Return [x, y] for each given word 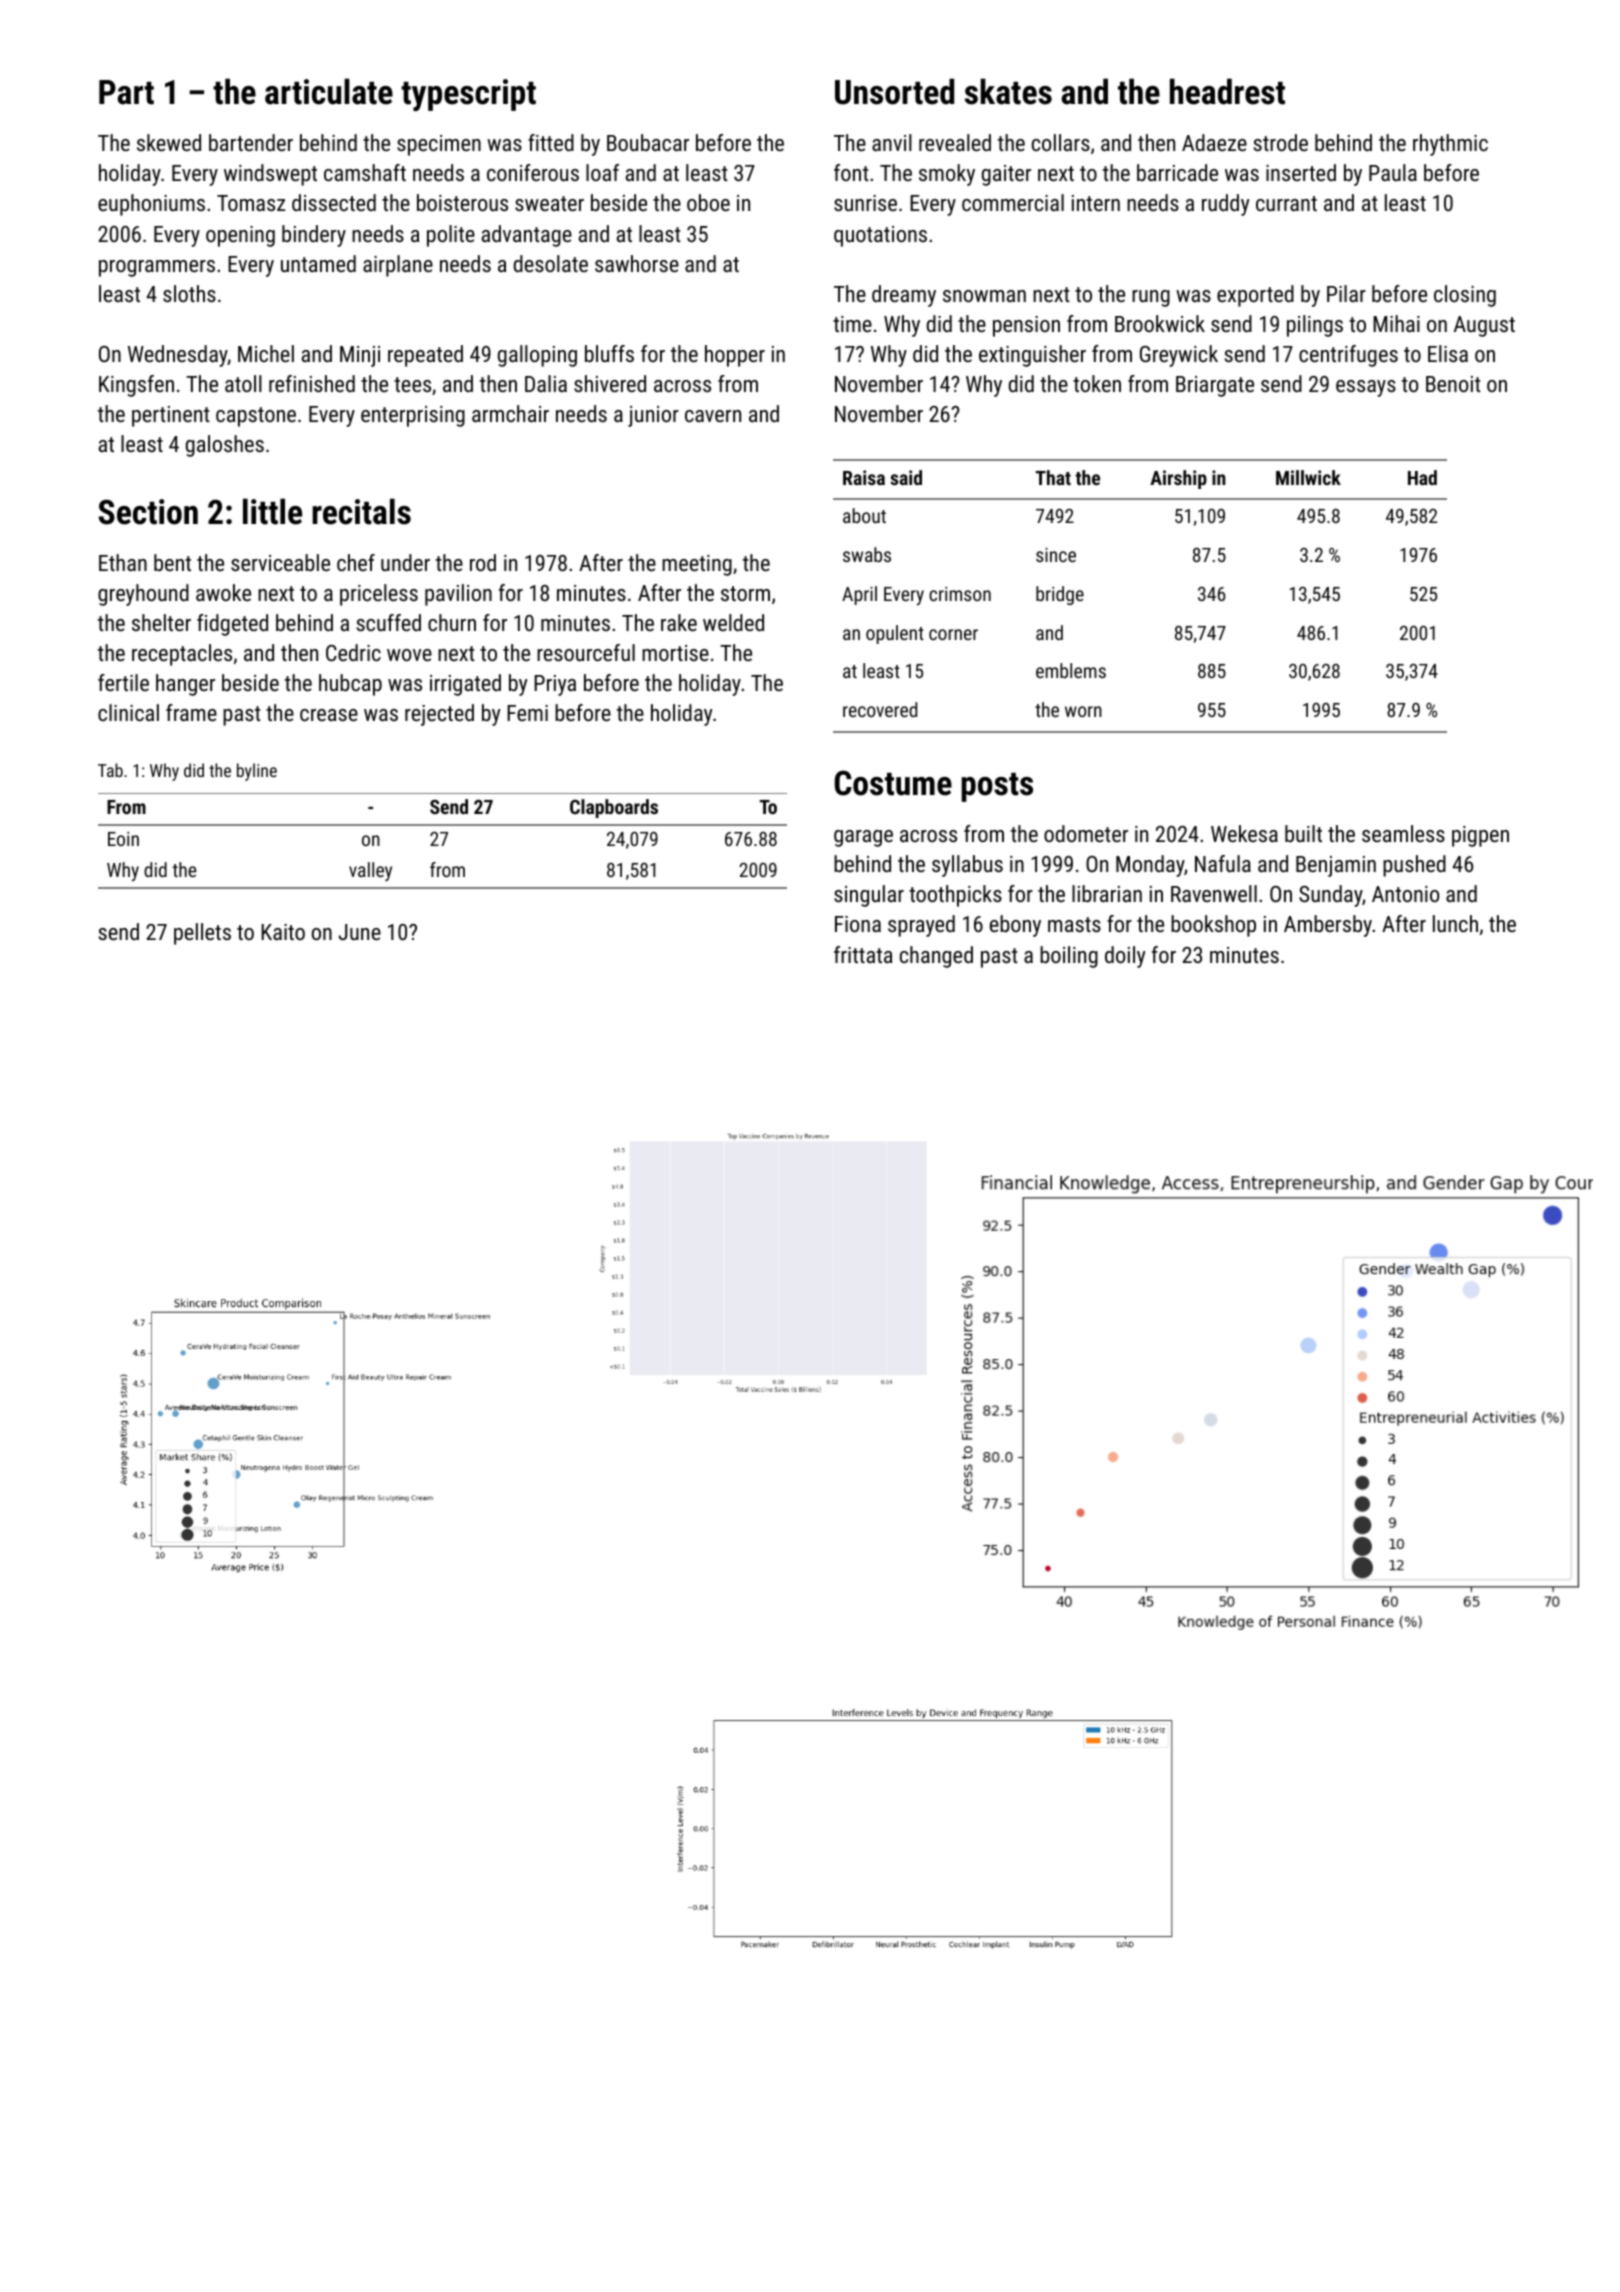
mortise [675, 653]
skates [1008, 91]
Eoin [123, 839]
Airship [1178, 479]
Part [126, 92]
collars [1061, 142]
